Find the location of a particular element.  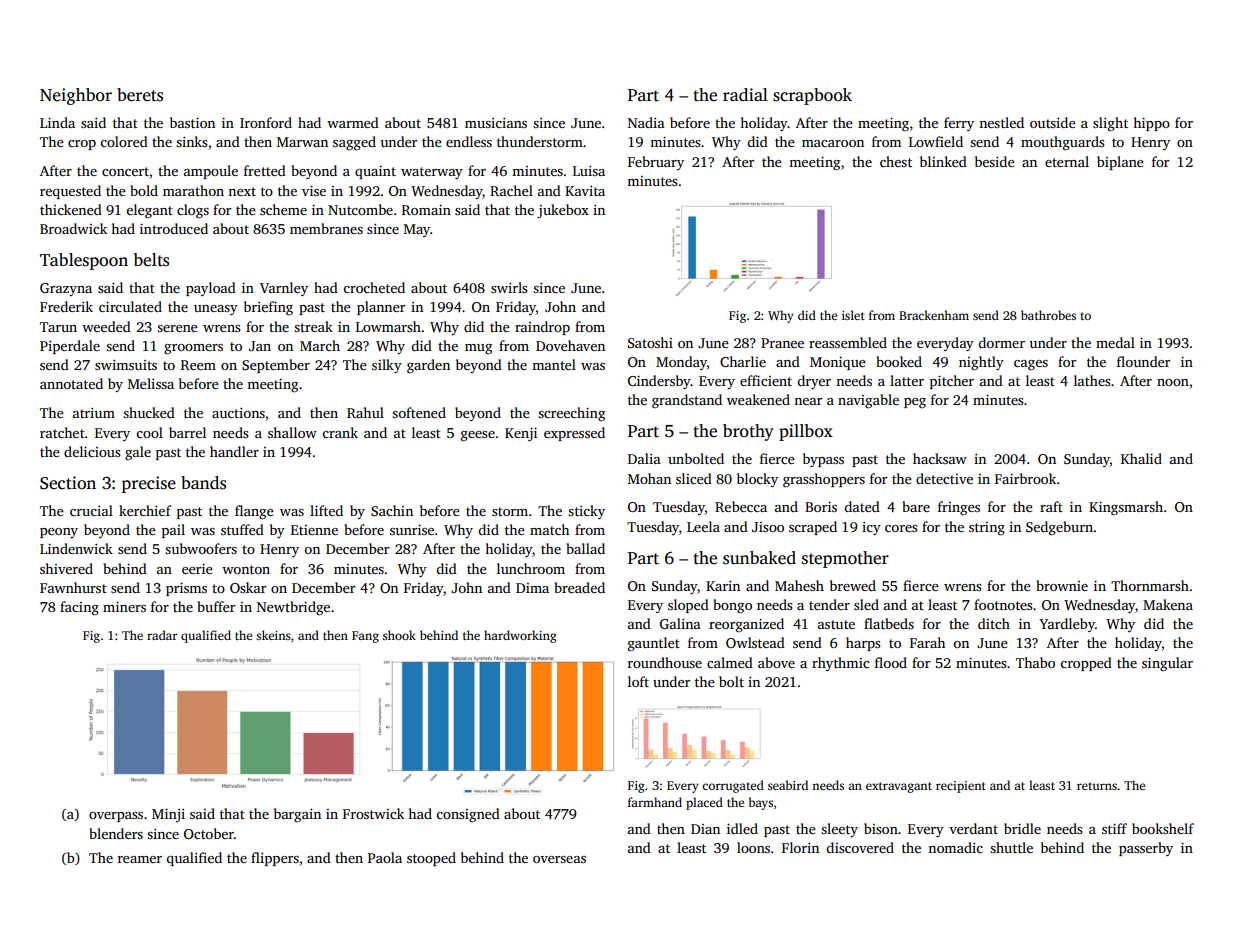

wonton is located at coordinates (246, 569).
